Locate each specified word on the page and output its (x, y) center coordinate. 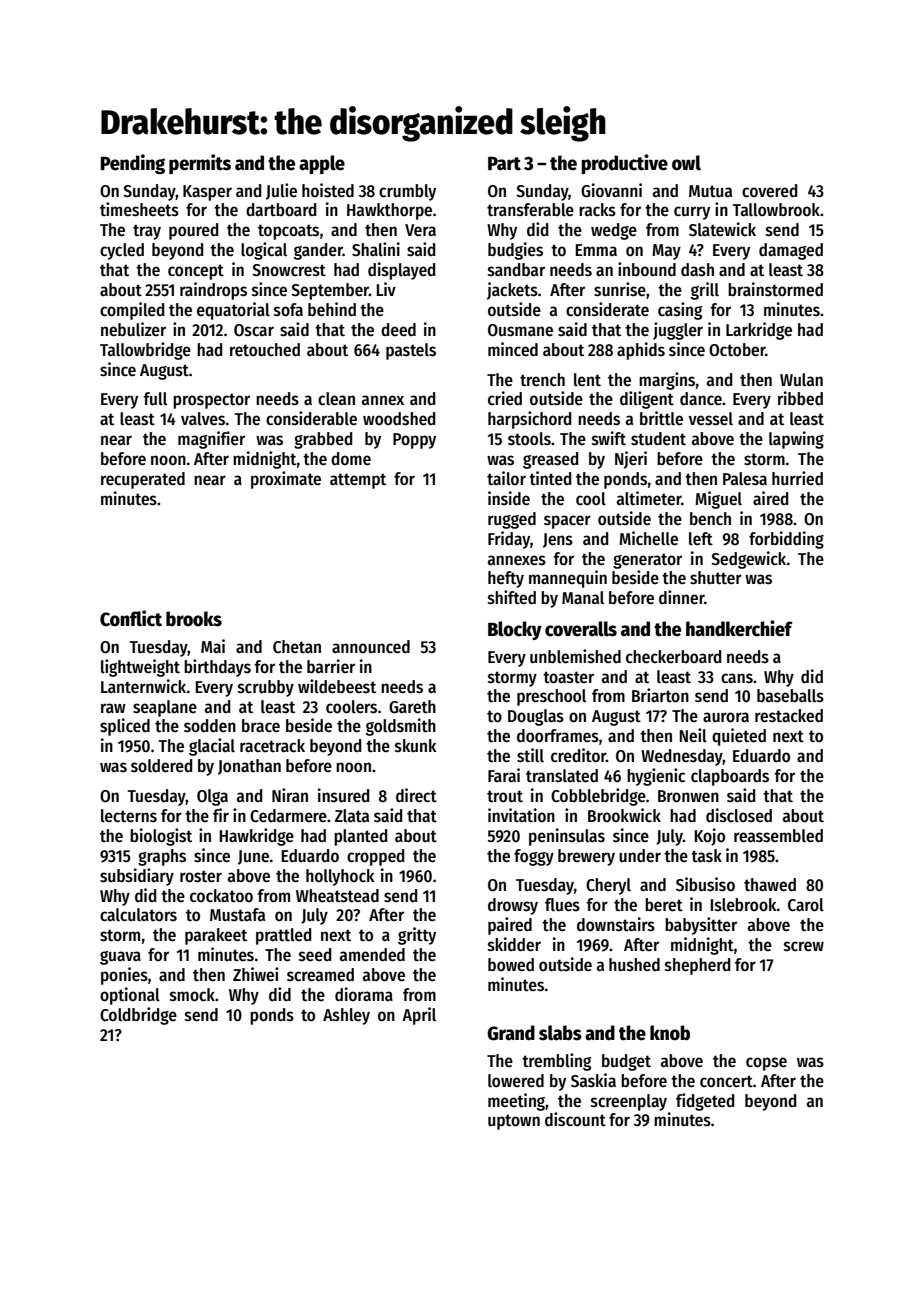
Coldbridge (138, 1016)
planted (360, 837)
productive (624, 164)
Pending (133, 164)
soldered (161, 766)
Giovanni (611, 190)
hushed (634, 965)
